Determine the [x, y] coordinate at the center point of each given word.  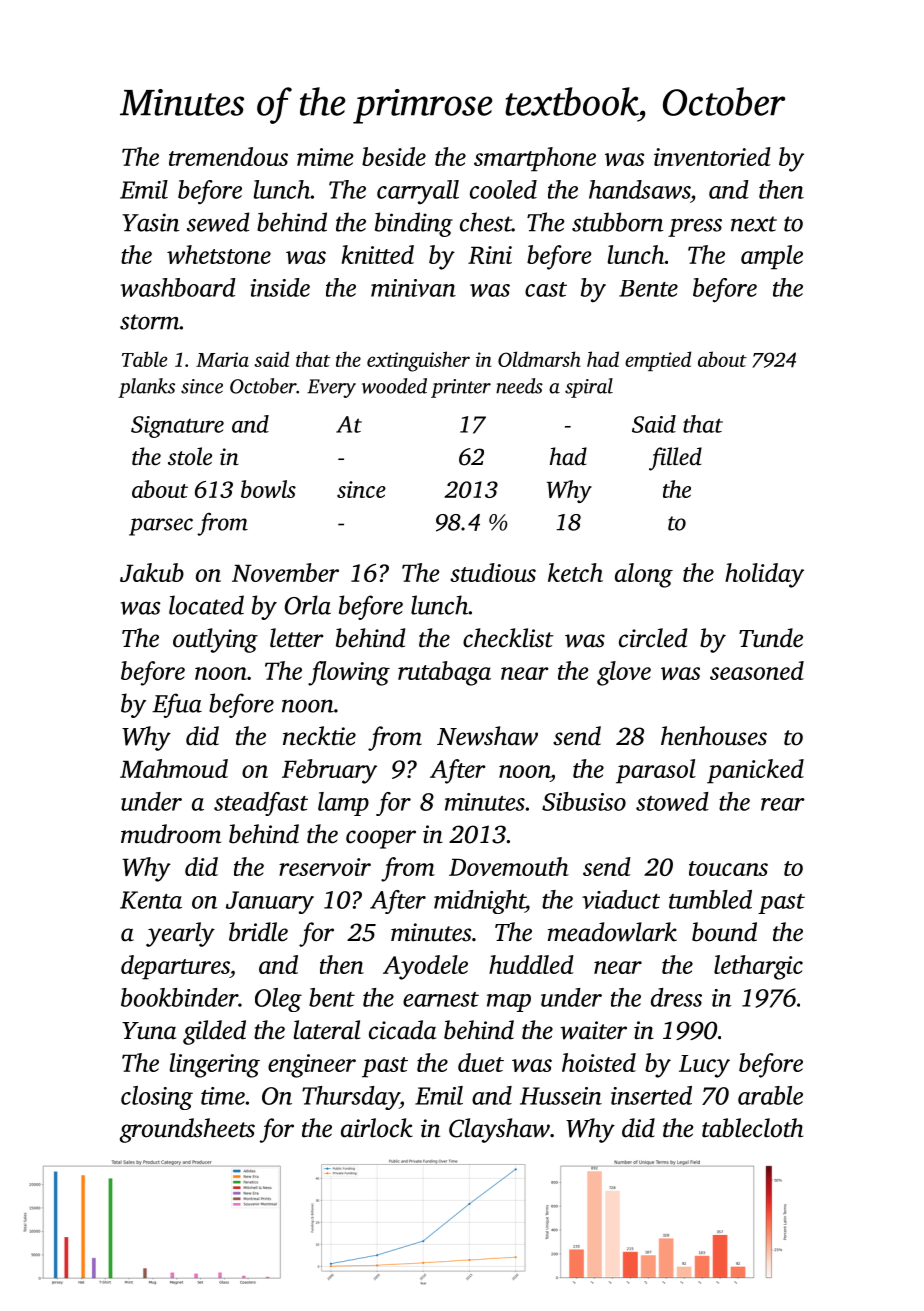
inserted [651, 1095]
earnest [441, 999]
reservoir [325, 867]
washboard [178, 287]
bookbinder [179, 997]
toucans [728, 868]
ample [772, 257]
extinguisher [418, 361]
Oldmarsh [539, 359]
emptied [658, 361]
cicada [402, 1030]
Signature [177, 427]
